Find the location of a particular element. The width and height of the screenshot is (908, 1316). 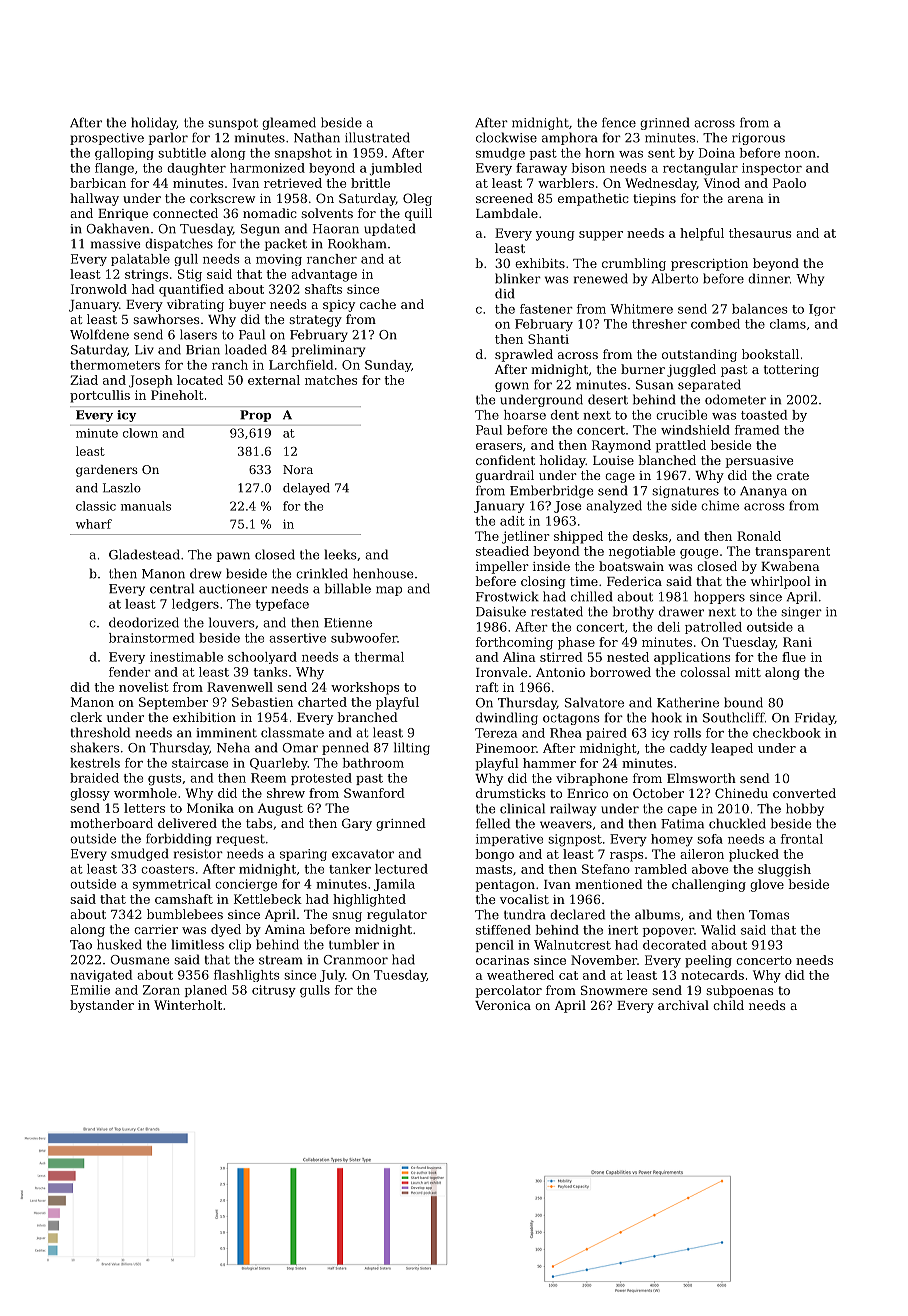

tanks is located at coordinates (271, 672).
